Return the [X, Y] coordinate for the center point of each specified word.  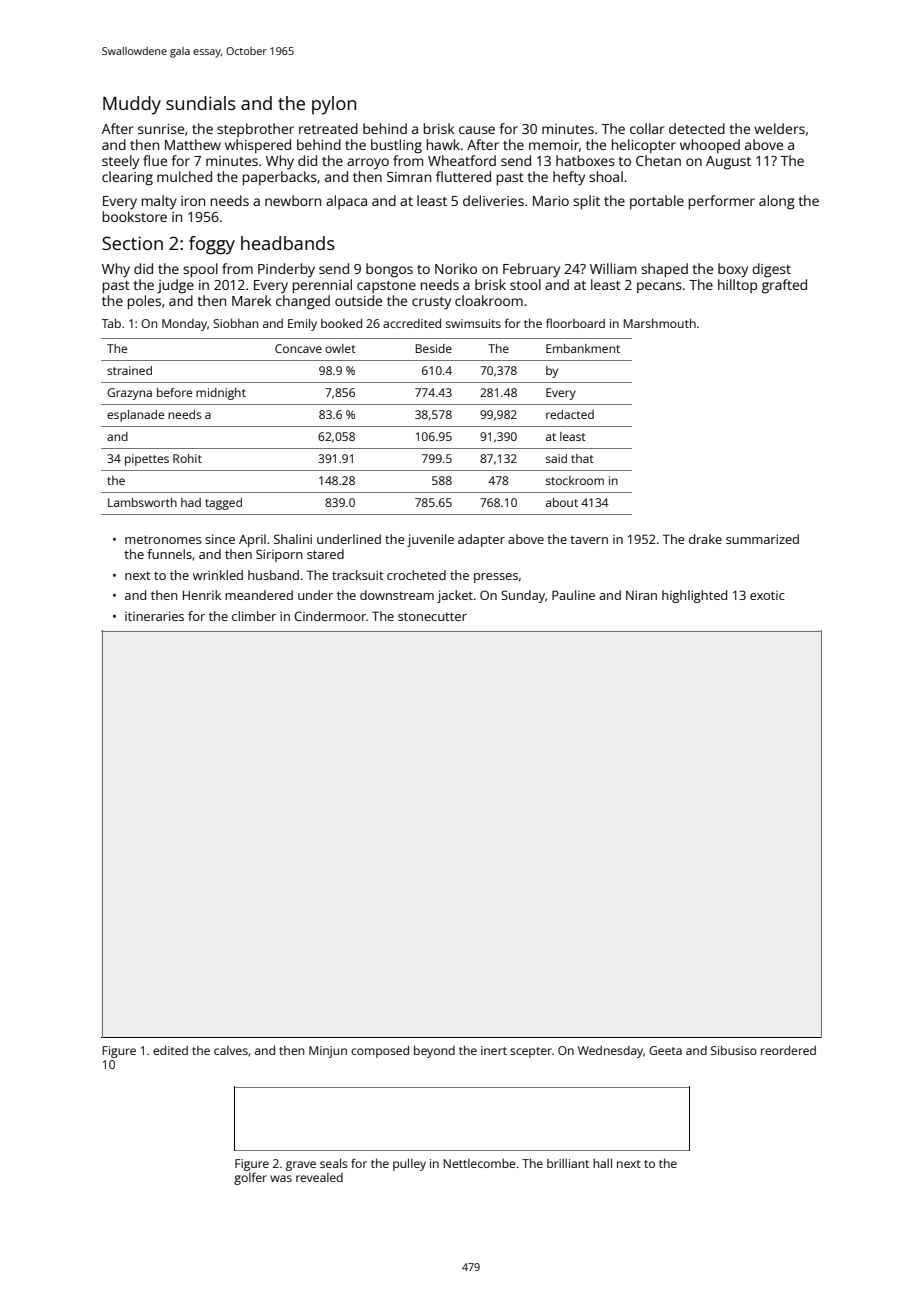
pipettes [147, 460]
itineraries [154, 616]
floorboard [575, 323]
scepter [531, 1052]
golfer [250, 1178]
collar [647, 128]
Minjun [328, 1052]
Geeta [665, 1050]
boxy [733, 270]
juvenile [430, 540]
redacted [570, 414]
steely [120, 162]
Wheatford [462, 160]
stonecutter [432, 616]
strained [129, 370]
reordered [788, 1050]
